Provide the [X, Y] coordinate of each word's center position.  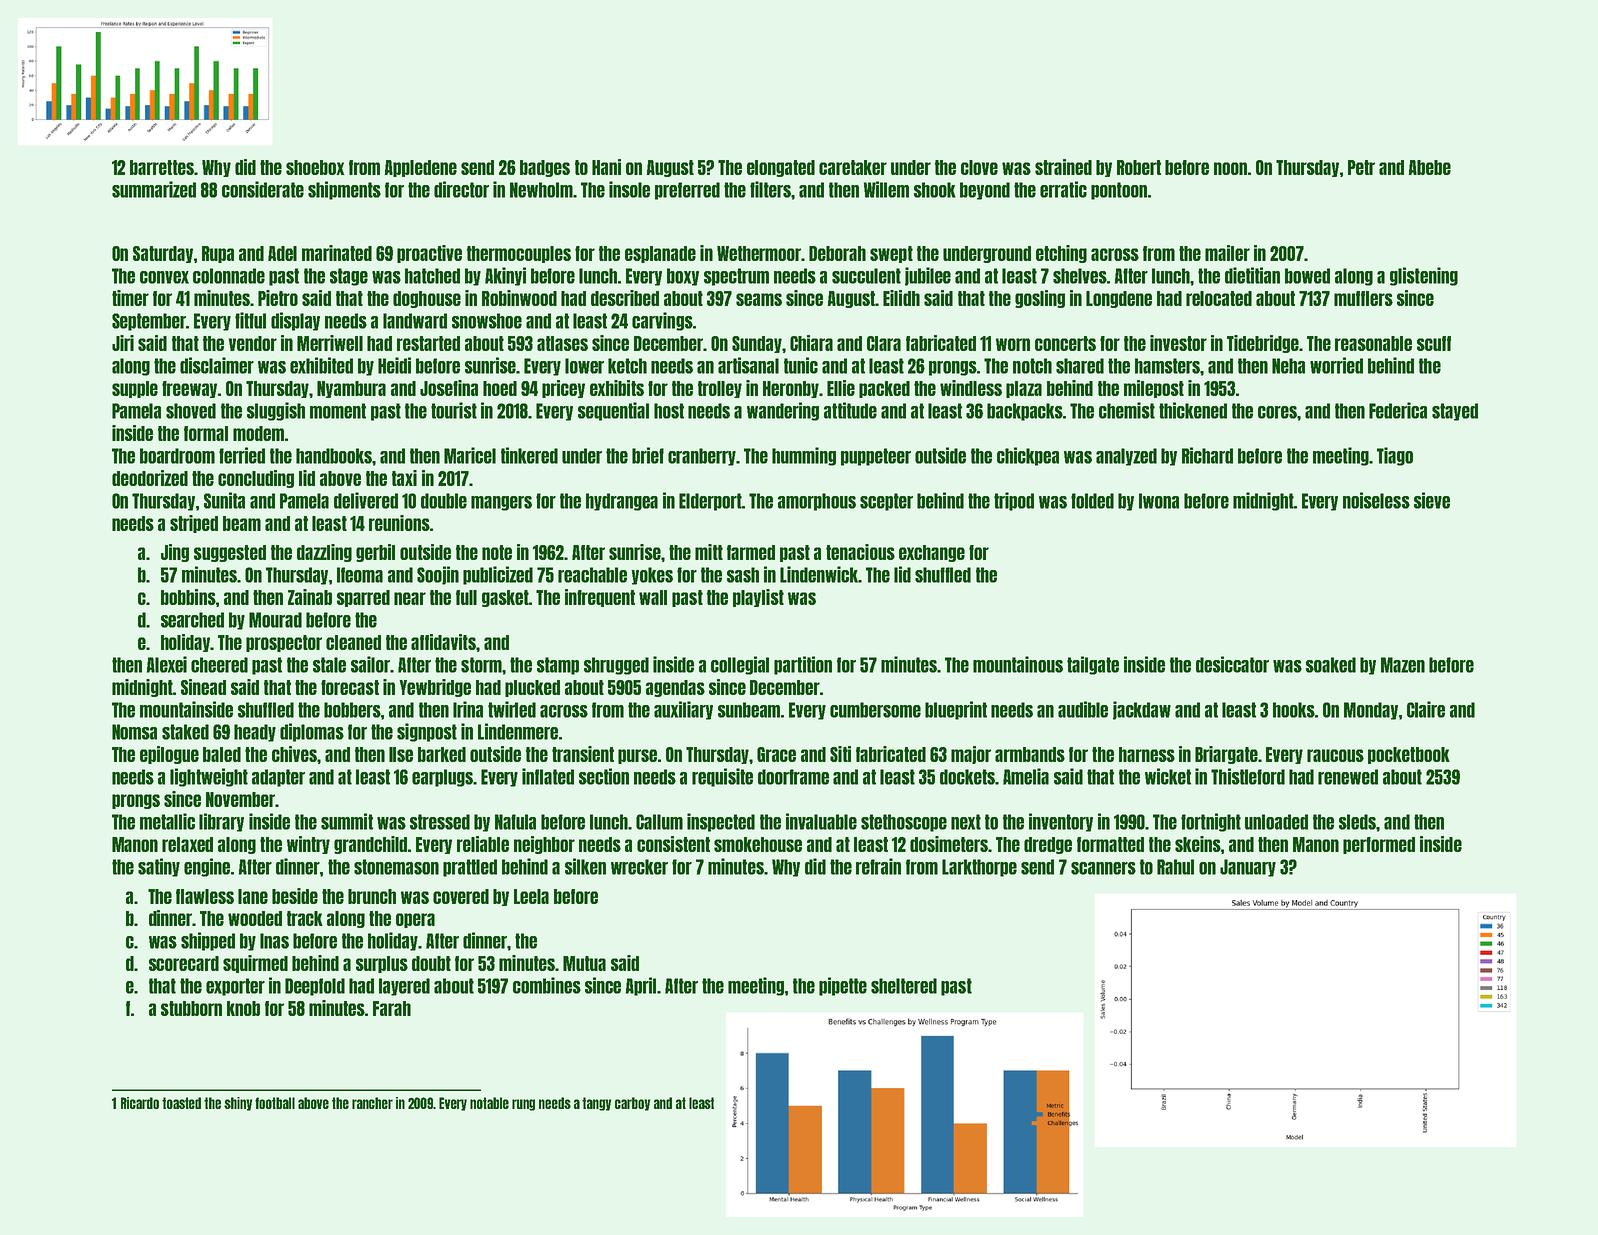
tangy [596, 1104]
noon [1230, 168]
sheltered [904, 986]
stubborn [191, 1008]
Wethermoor [759, 253]
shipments [344, 190]
